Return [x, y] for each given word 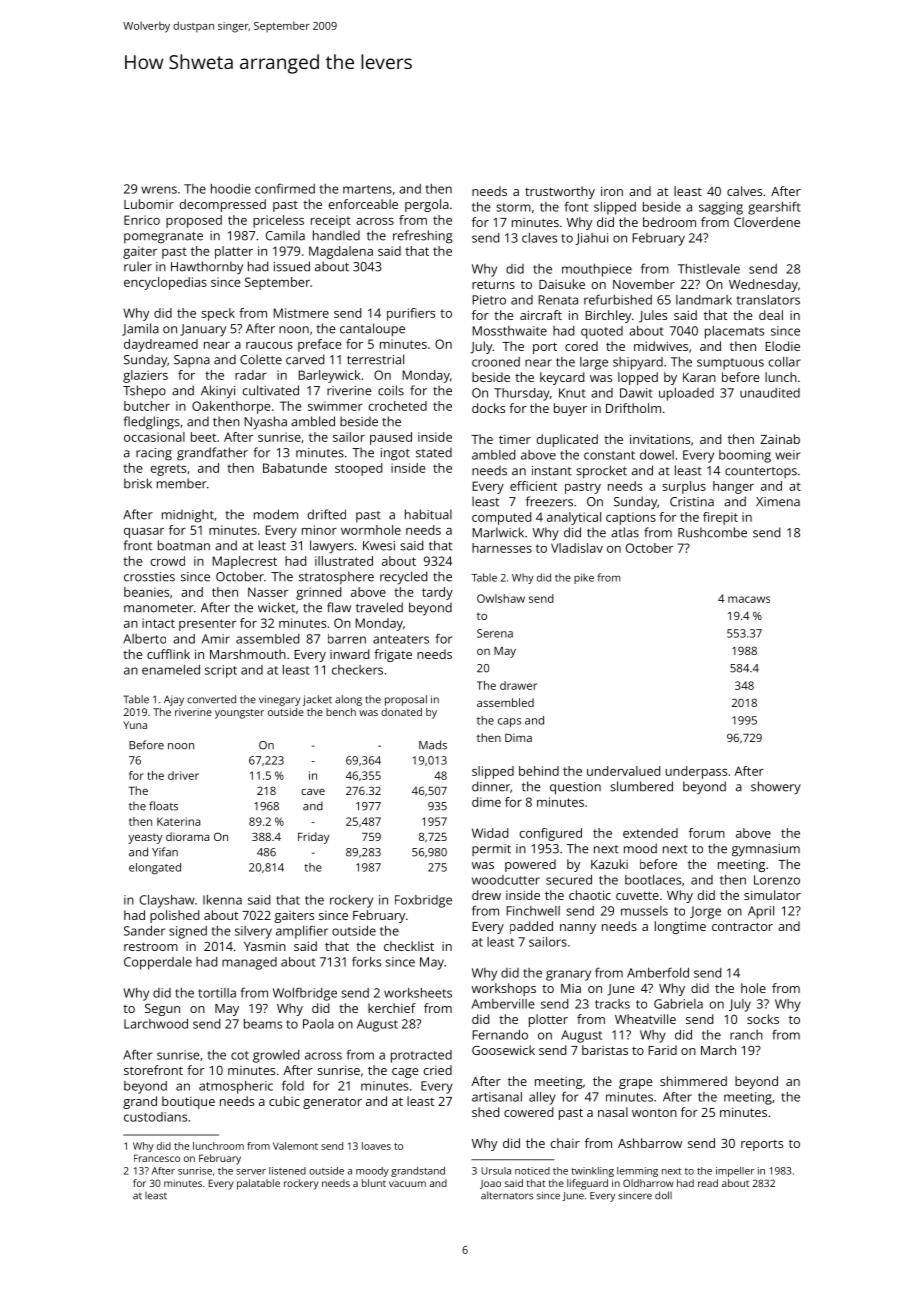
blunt [374, 1183]
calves [744, 191]
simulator [772, 895]
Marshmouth [248, 654]
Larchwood [156, 1024]
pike [584, 578]
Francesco [157, 1158]
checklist [409, 946]
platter [234, 252]
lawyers [332, 547]
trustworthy [560, 192]
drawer [518, 685]
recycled [403, 578]
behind [539, 771]
